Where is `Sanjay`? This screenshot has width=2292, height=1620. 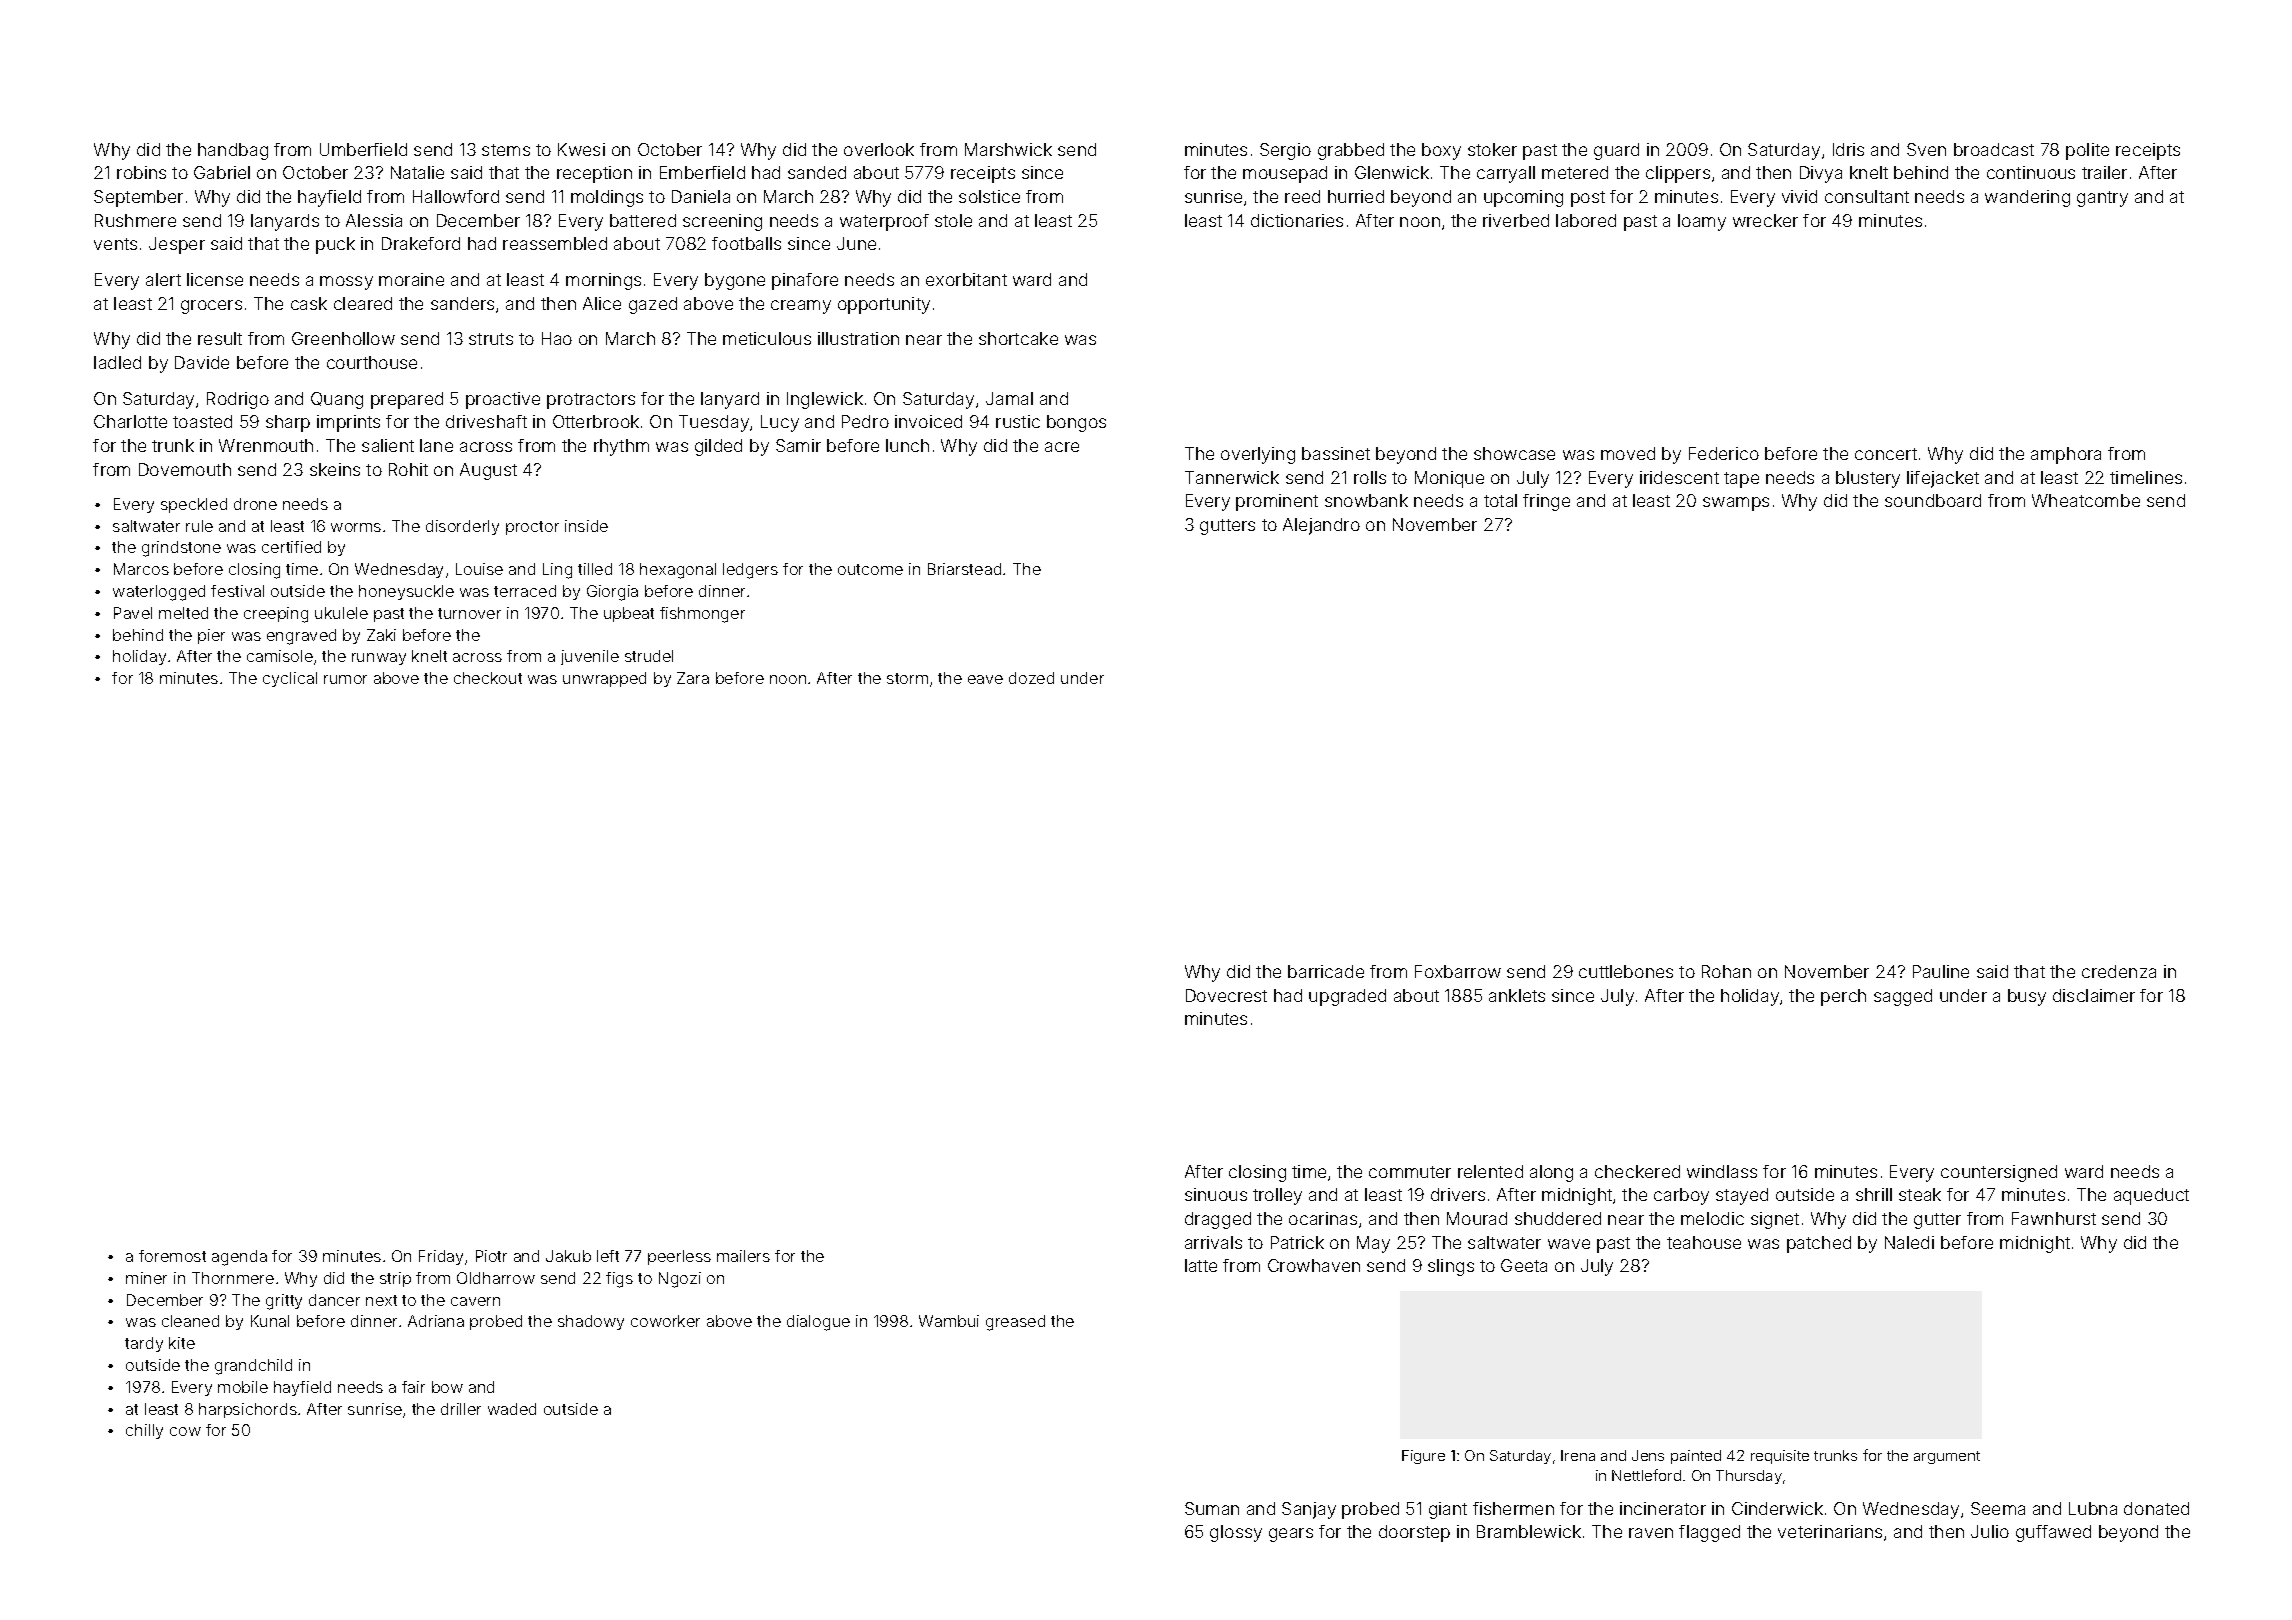
Sanjay is located at coordinates (1309, 1510).
